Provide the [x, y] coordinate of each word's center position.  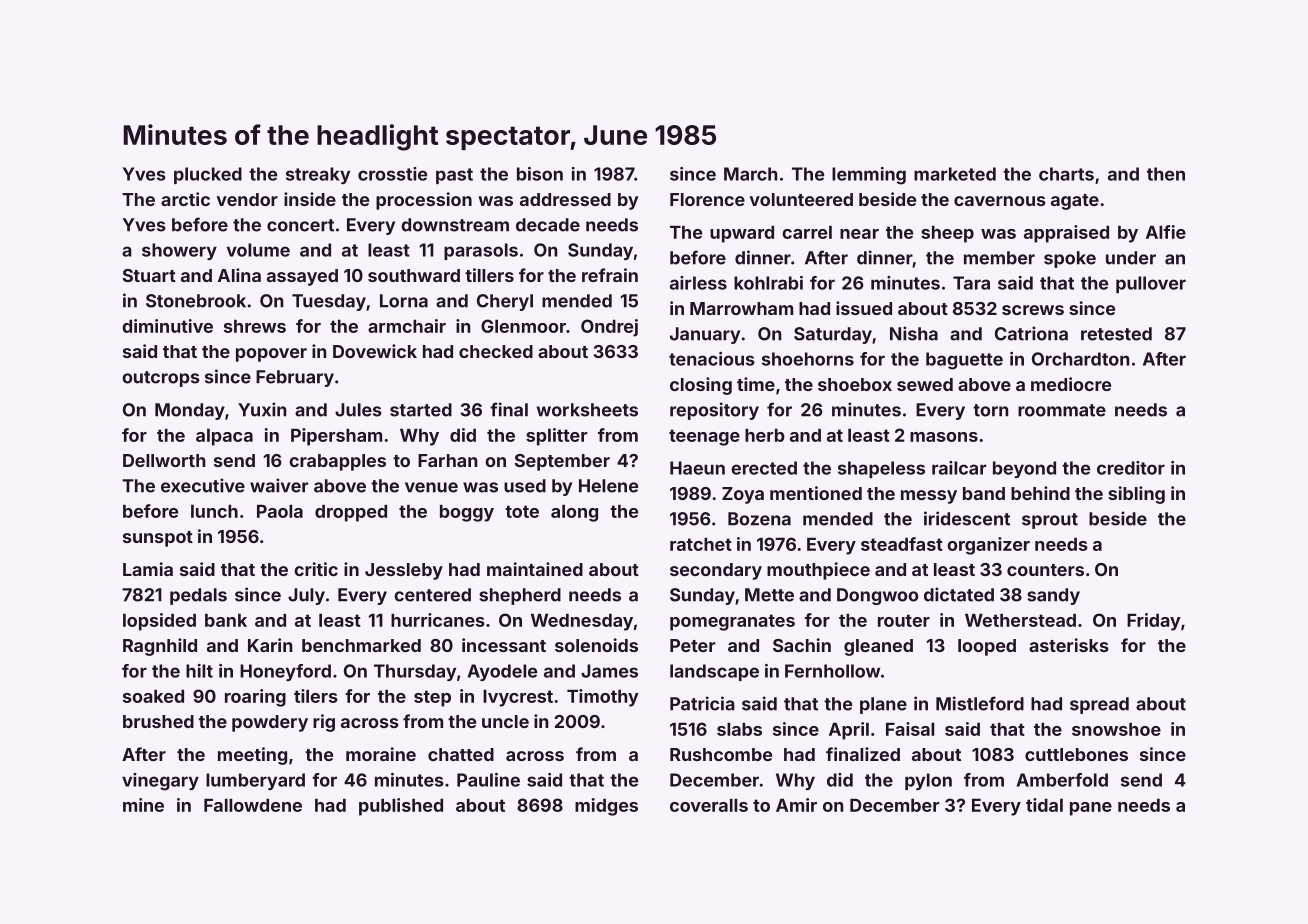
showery [179, 251]
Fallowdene [253, 805]
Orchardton [1080, 359]
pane [1091, 809]
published [401, 807]
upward [742, 234]
